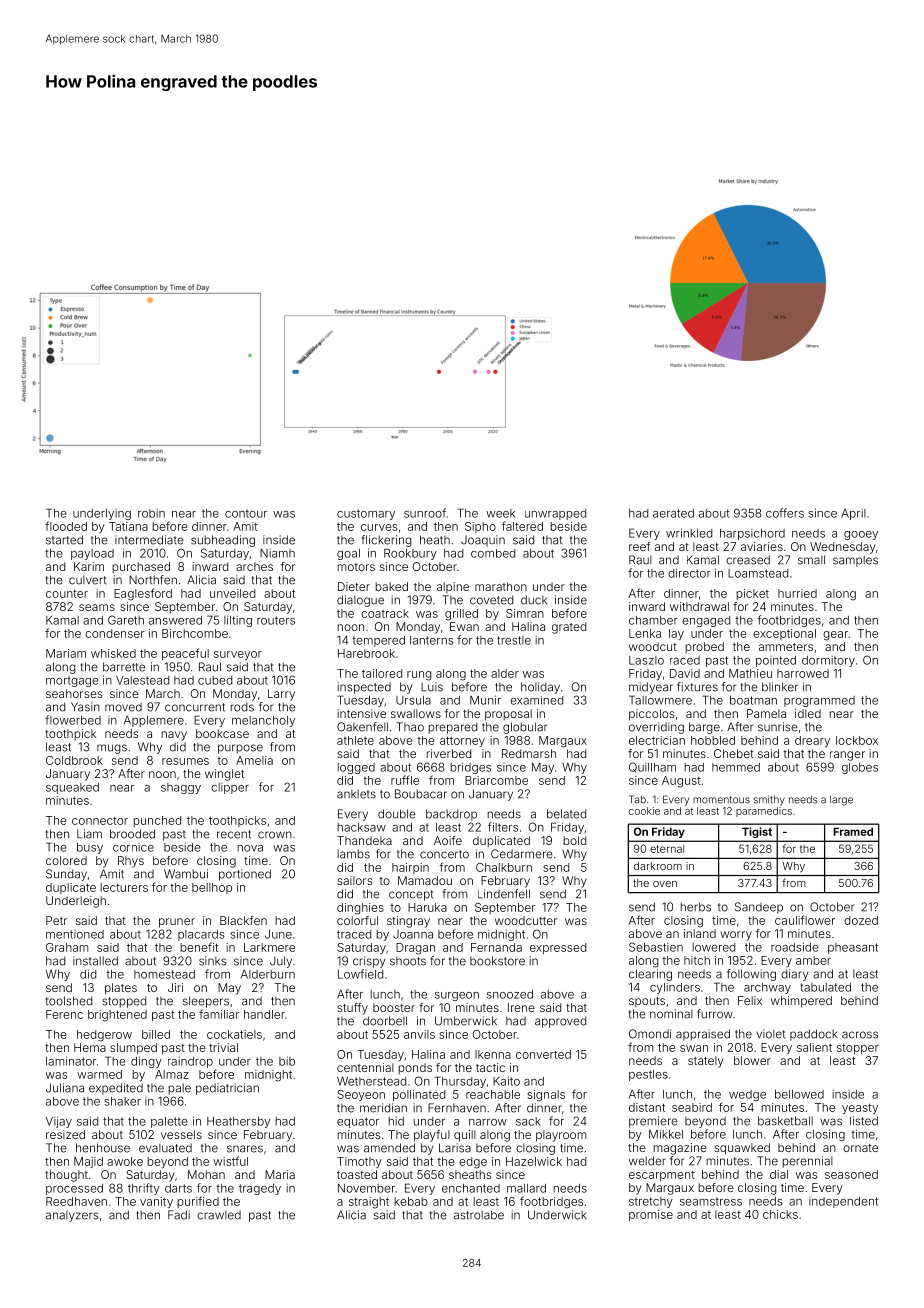 The height and width of the image is (1308, 924). Describe the element at coordinates (364, 688) in the image. I see `inspected` at that location.
